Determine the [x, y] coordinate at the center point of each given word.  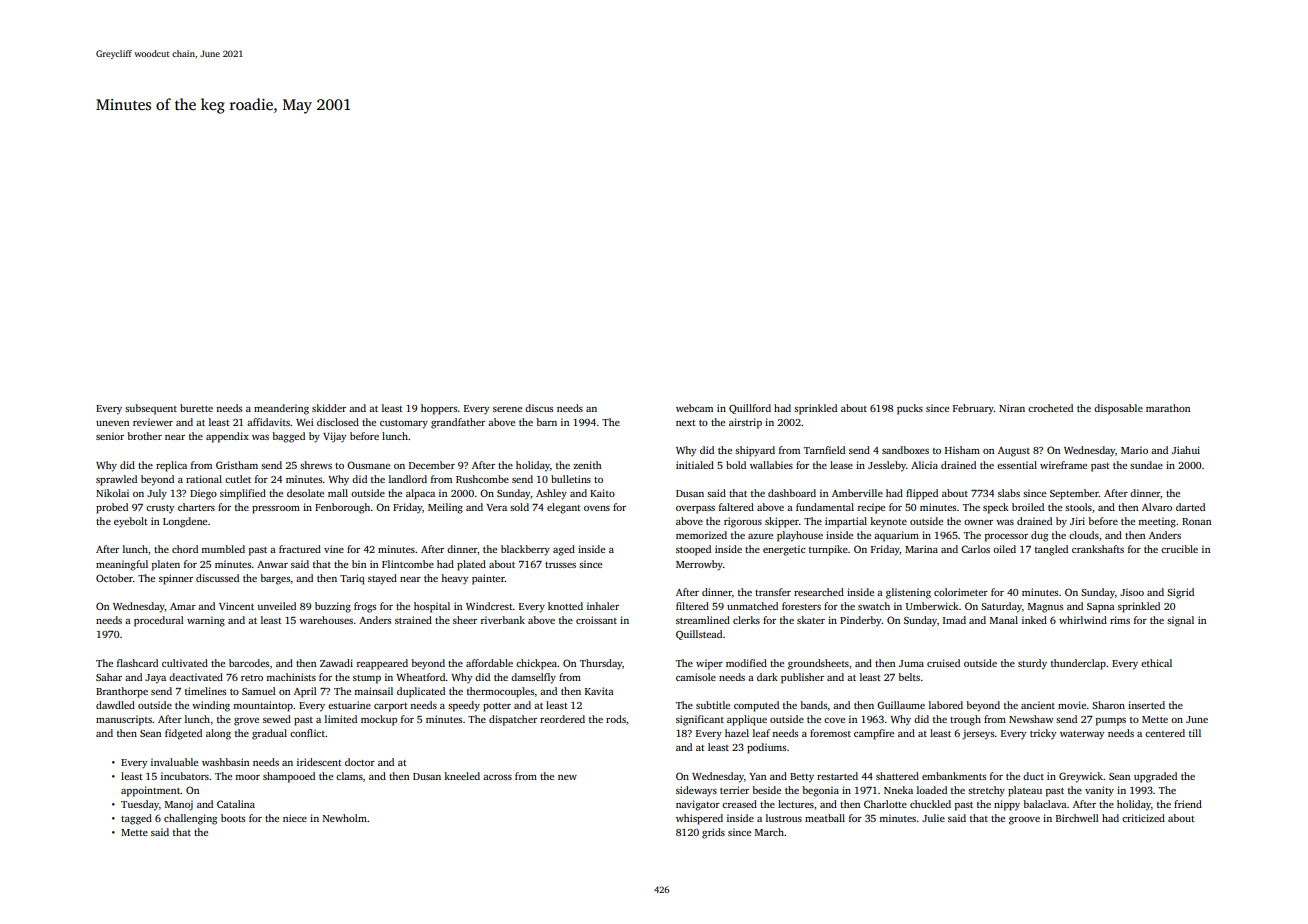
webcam [694, 408]
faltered [736, 507]
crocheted [1050, 408]
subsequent [151, 409]
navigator [698, 805]
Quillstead [699, 635]
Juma [911, 663]
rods [616, 719]
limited [341, 719]
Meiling [445, 508]
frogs [365, 607]
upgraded [1155, 777]
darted [1190, 507]
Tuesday [140, 805]
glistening [908, 593]
